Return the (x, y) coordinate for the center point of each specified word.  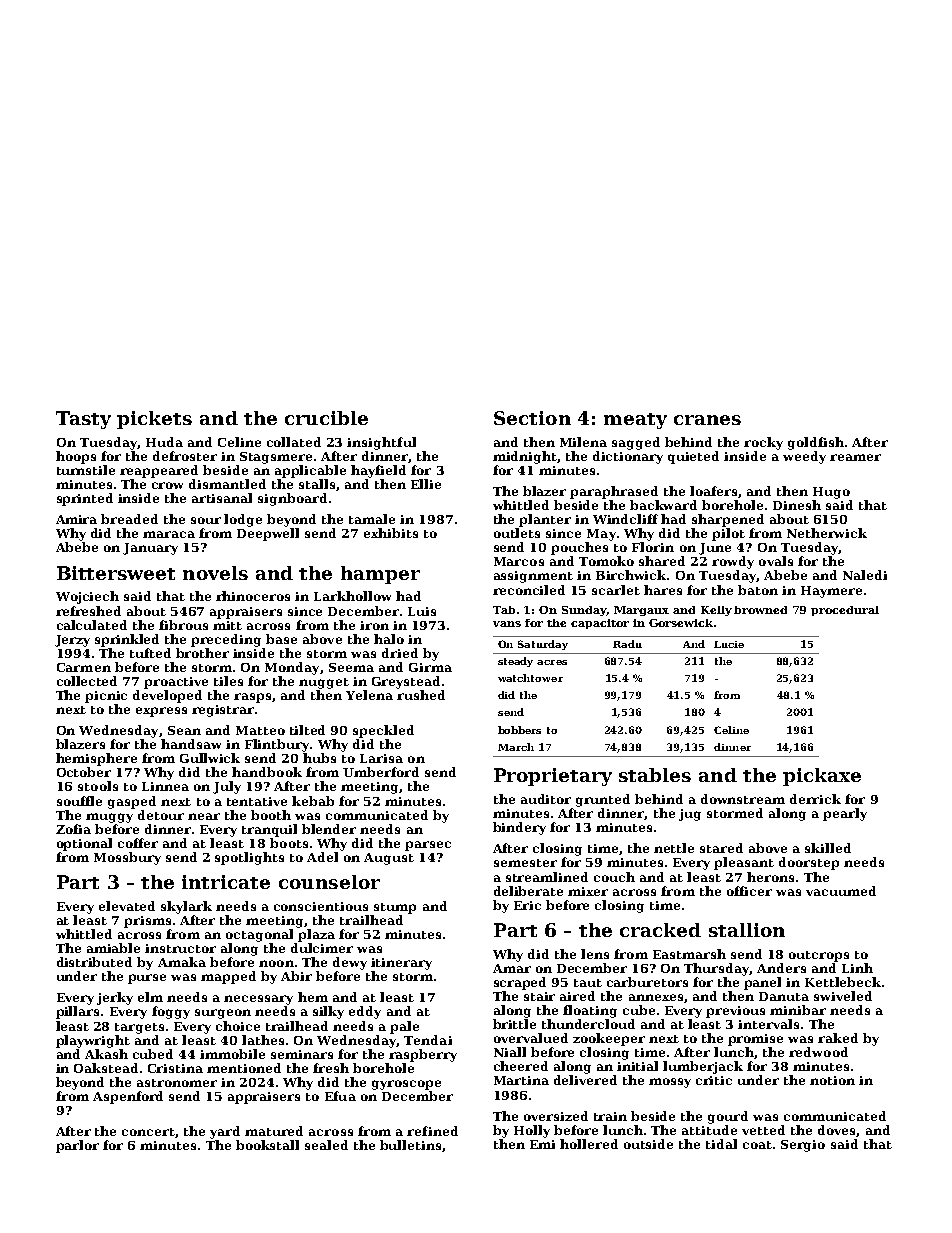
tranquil (269, 830)
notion (832, 1080)
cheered (521, 1066)
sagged (636, 443)
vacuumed (841, 891)
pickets (154, 420)
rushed (421, 695)
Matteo (260, 730)
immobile (232, 1054)
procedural (845, 611)
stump (395, 908)
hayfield (378, 471)
